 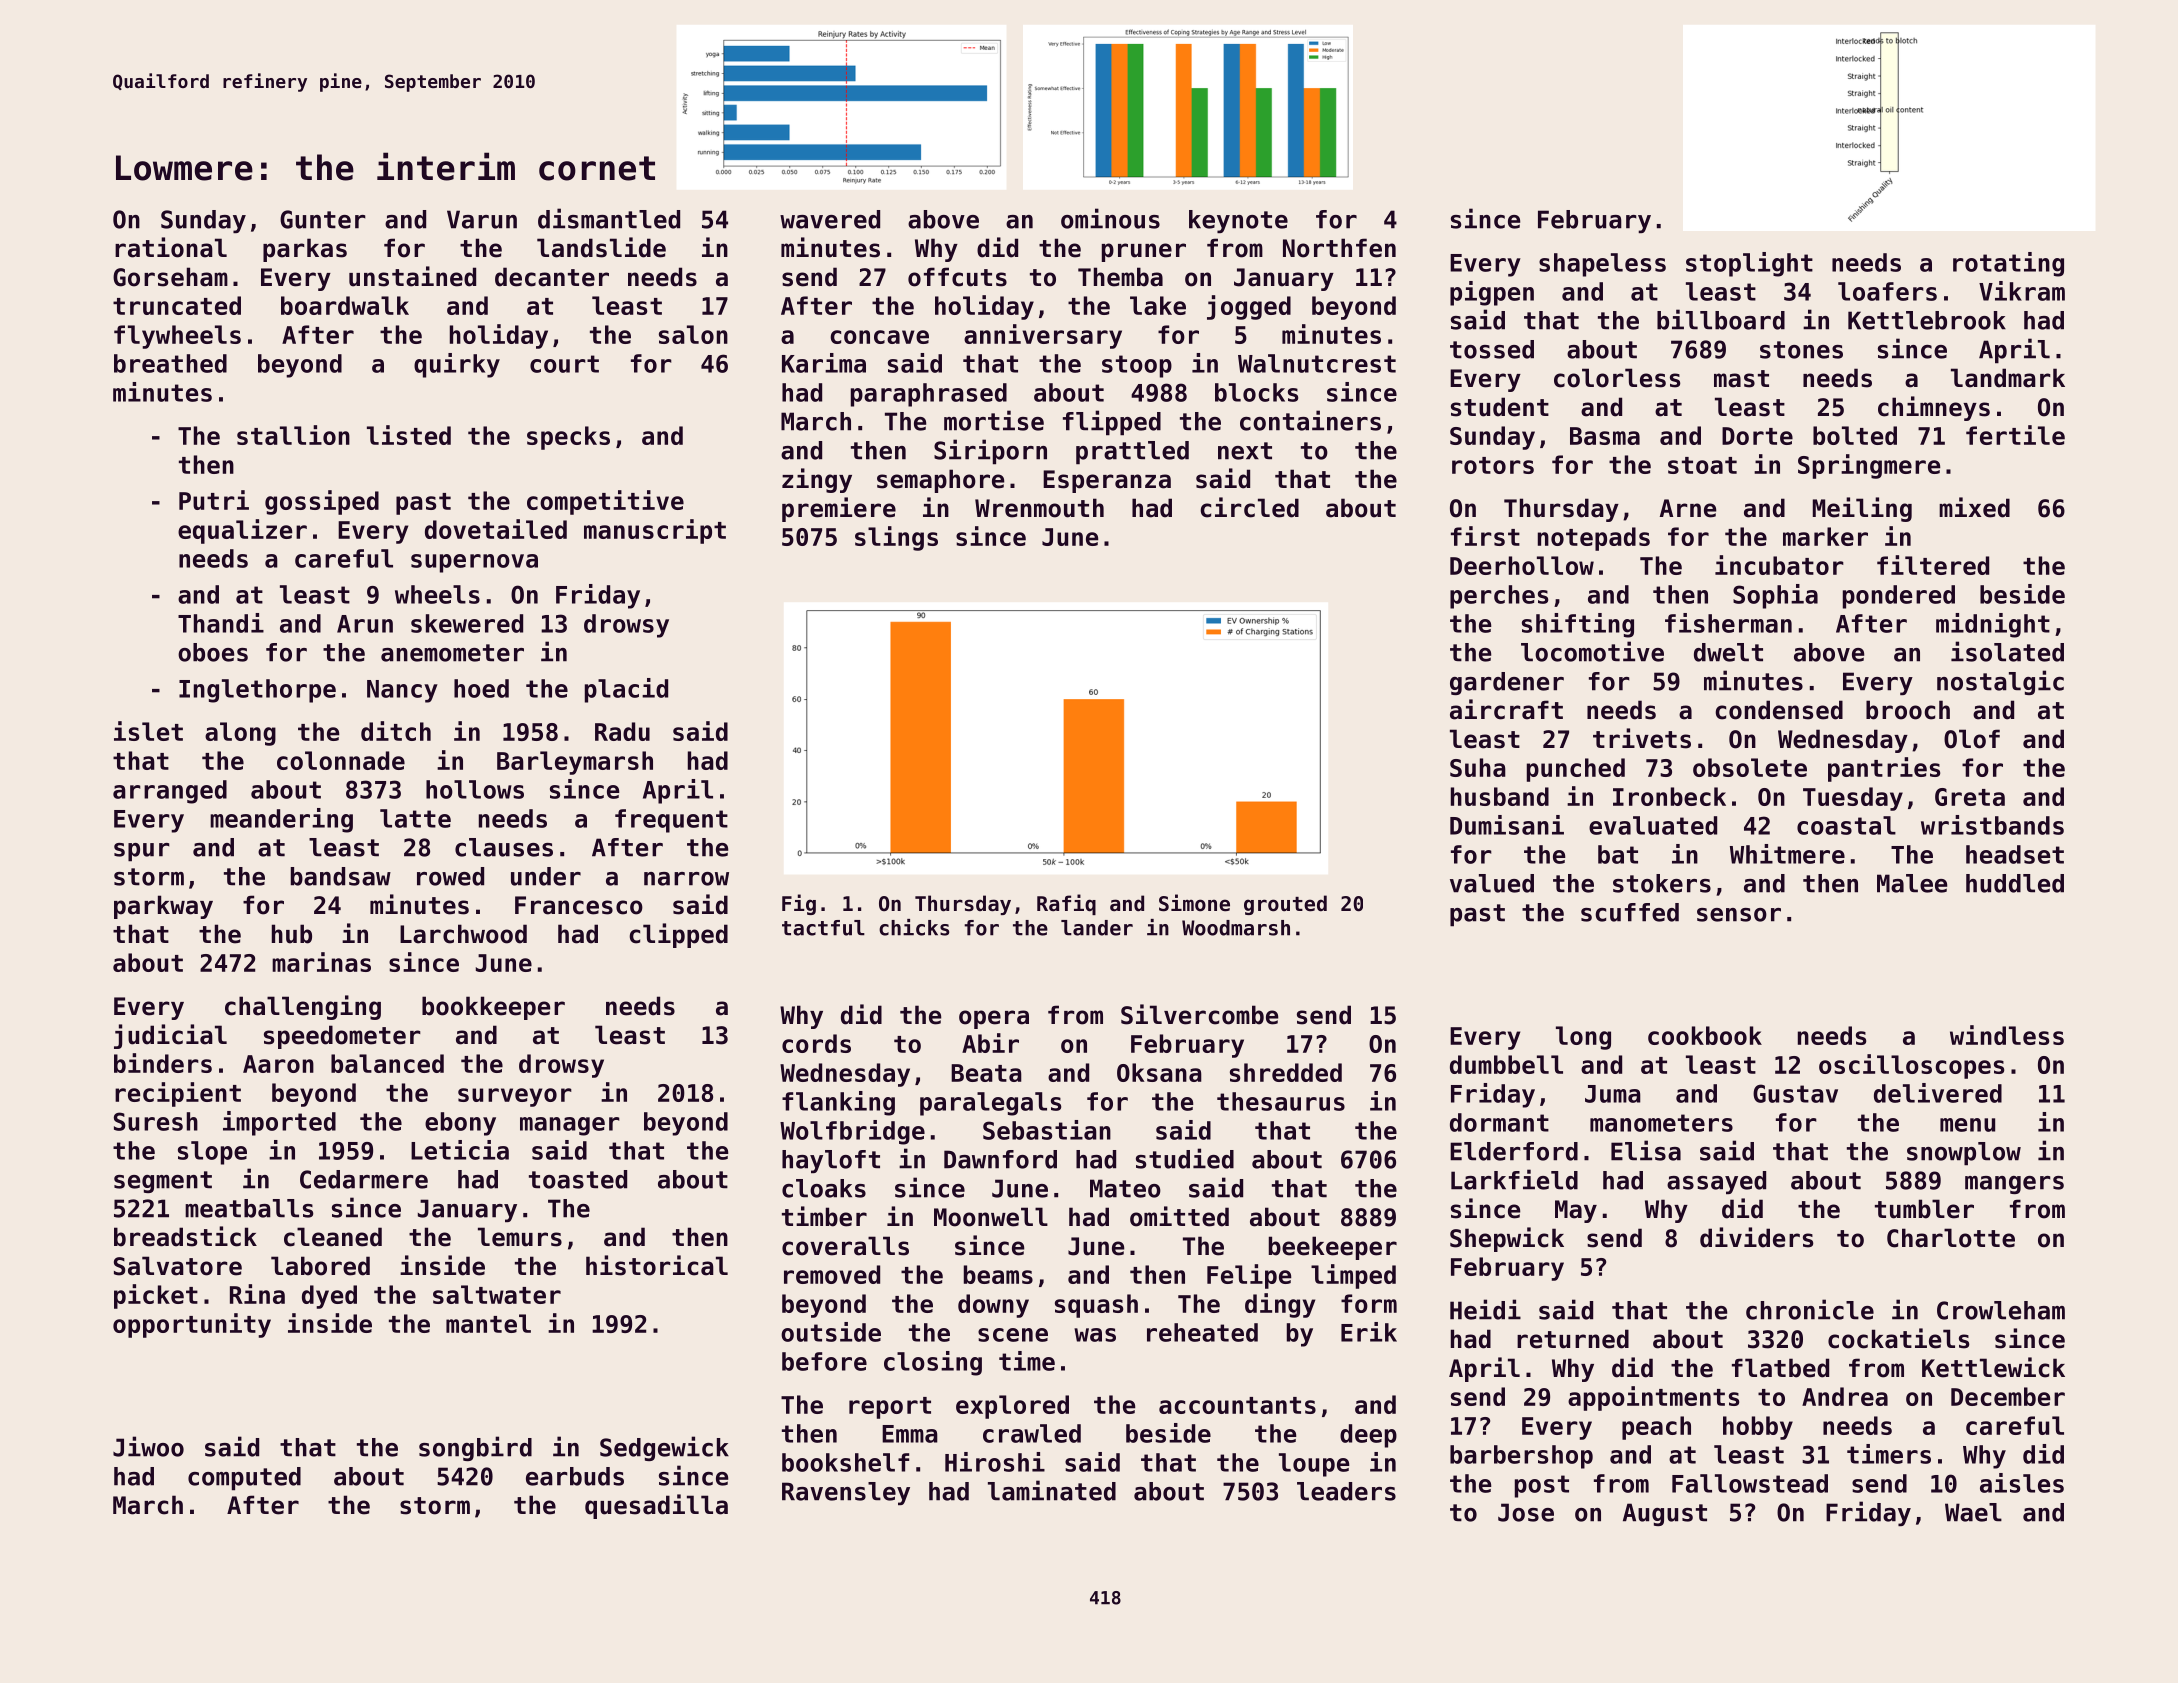 I want to click on Wael, so click(x=1973, y=1512).
